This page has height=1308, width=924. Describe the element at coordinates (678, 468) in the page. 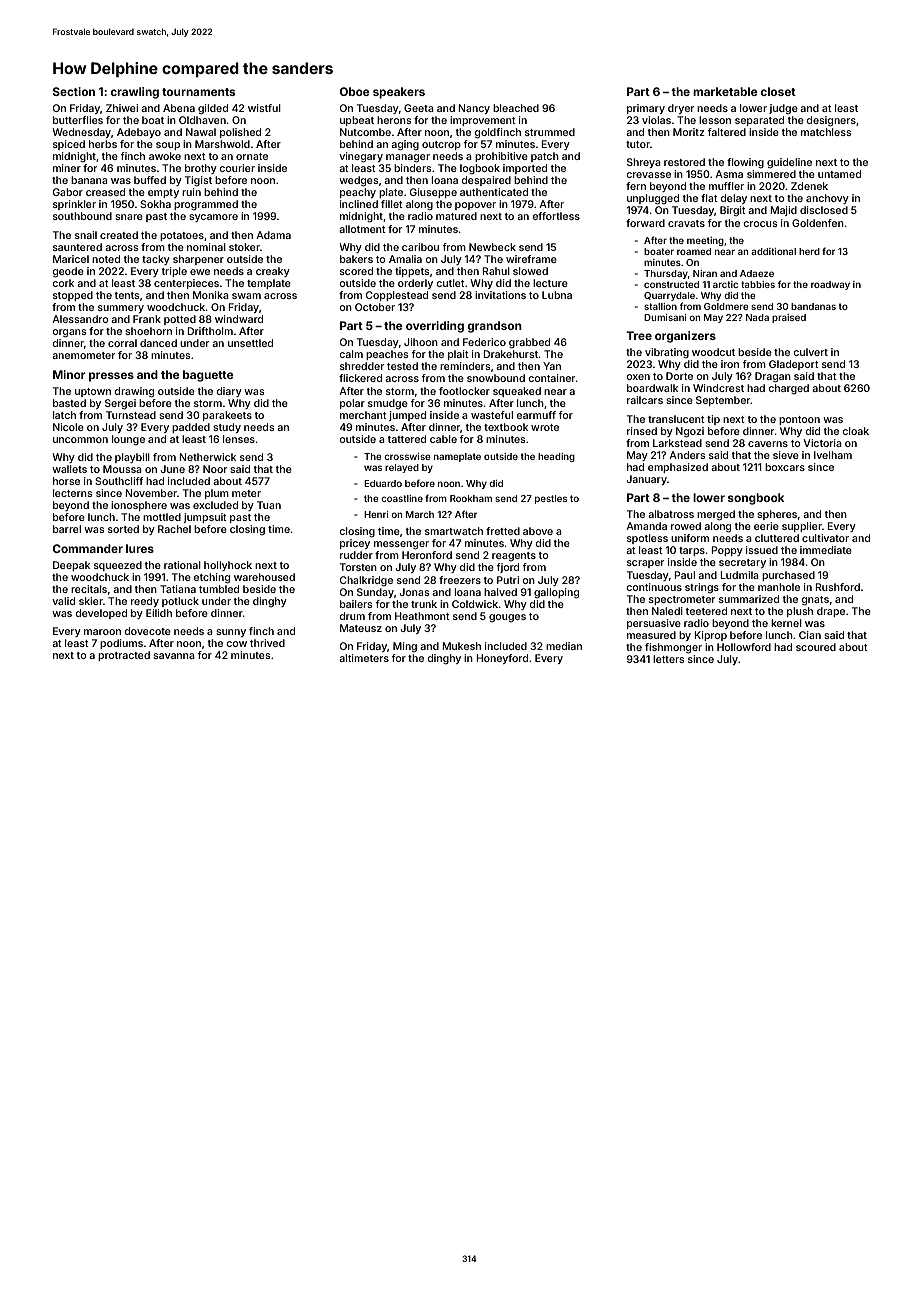

I see `emphasized` at that location.
